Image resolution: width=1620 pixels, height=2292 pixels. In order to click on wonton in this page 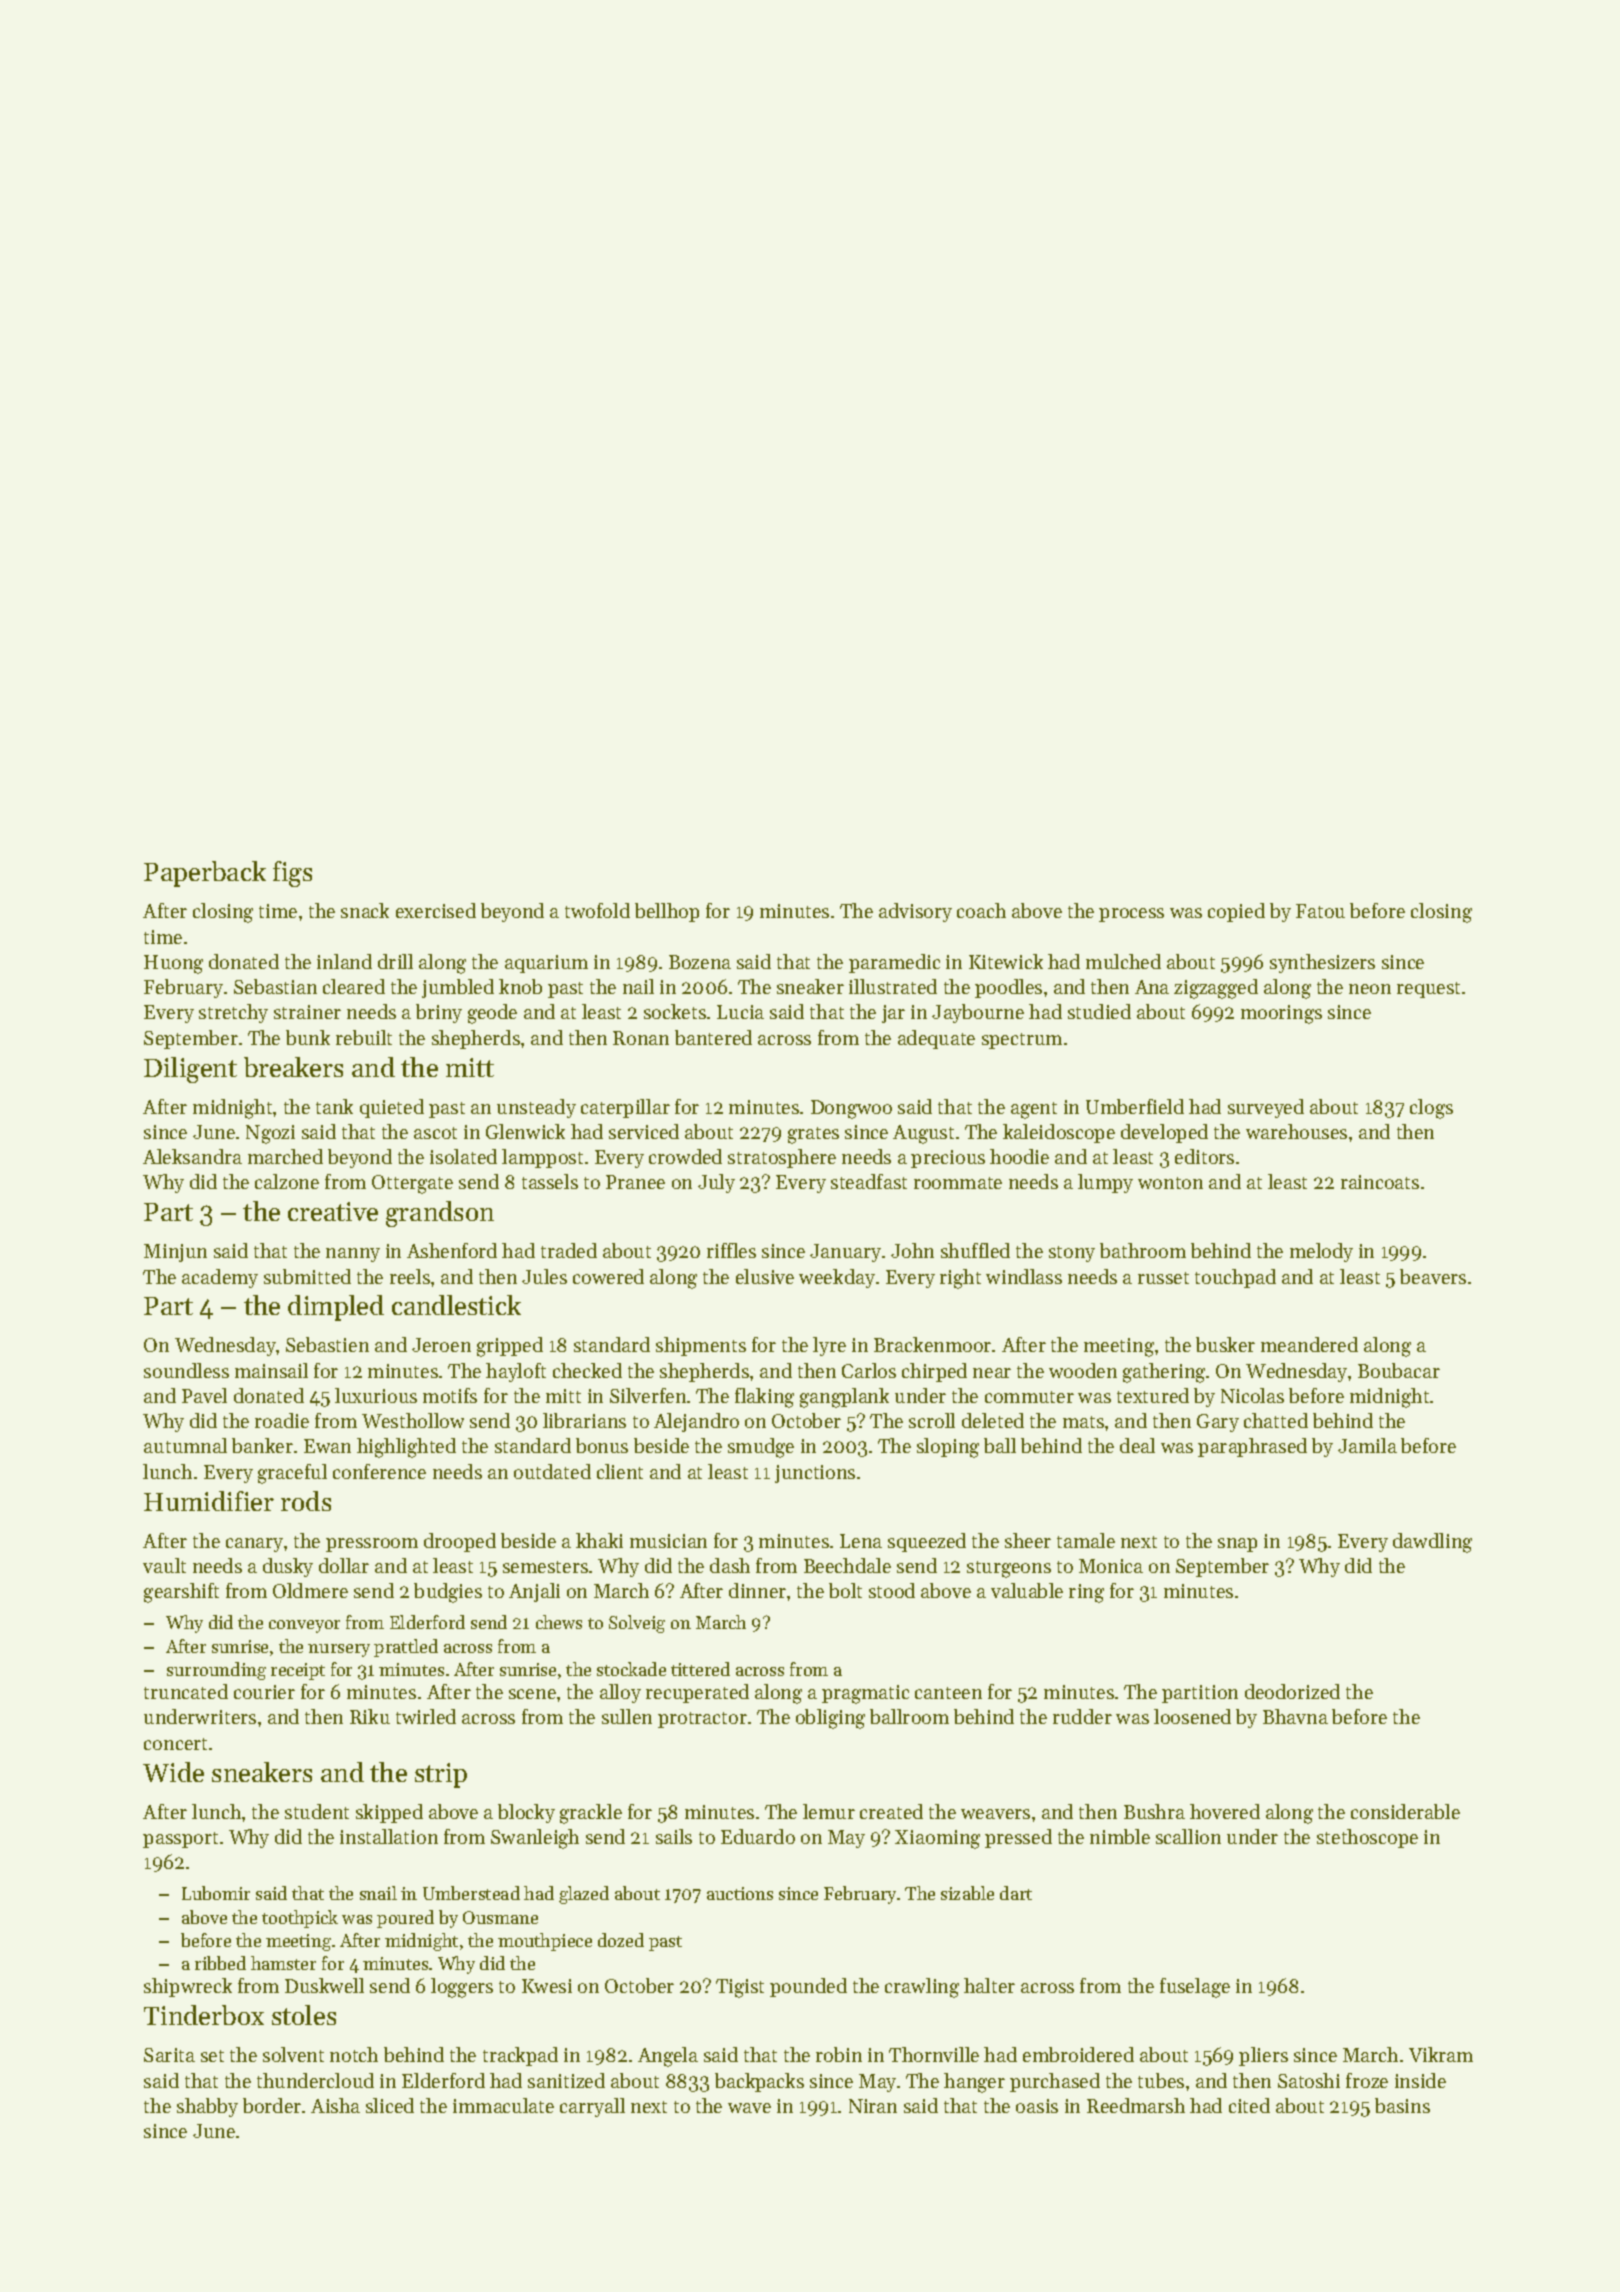, I will do `click(1170, 1183)`.
